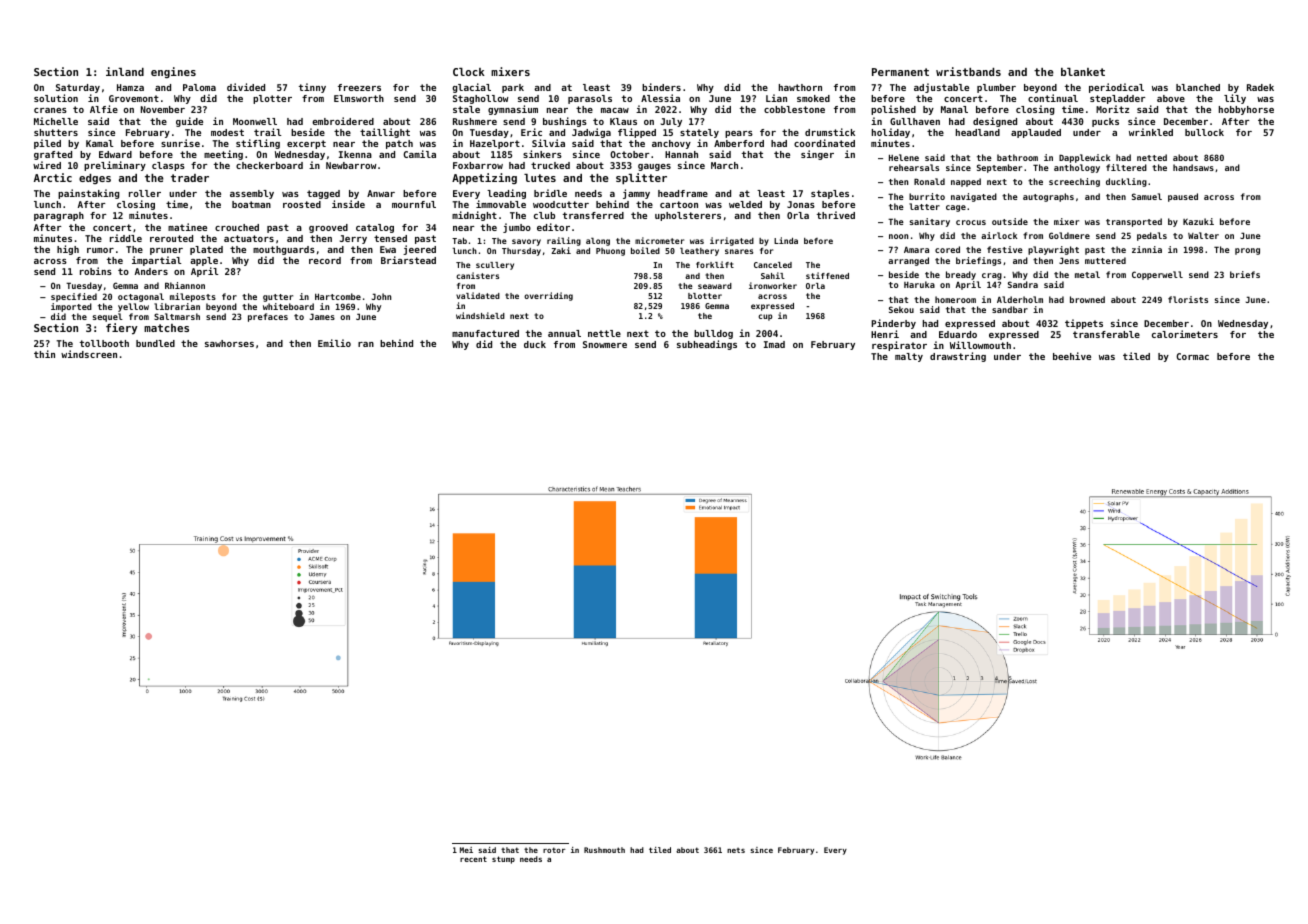 This document has height=924, width=1308. Describe the element at coordinates (605, 344) in the document. I see `Snowmere` at that location.
